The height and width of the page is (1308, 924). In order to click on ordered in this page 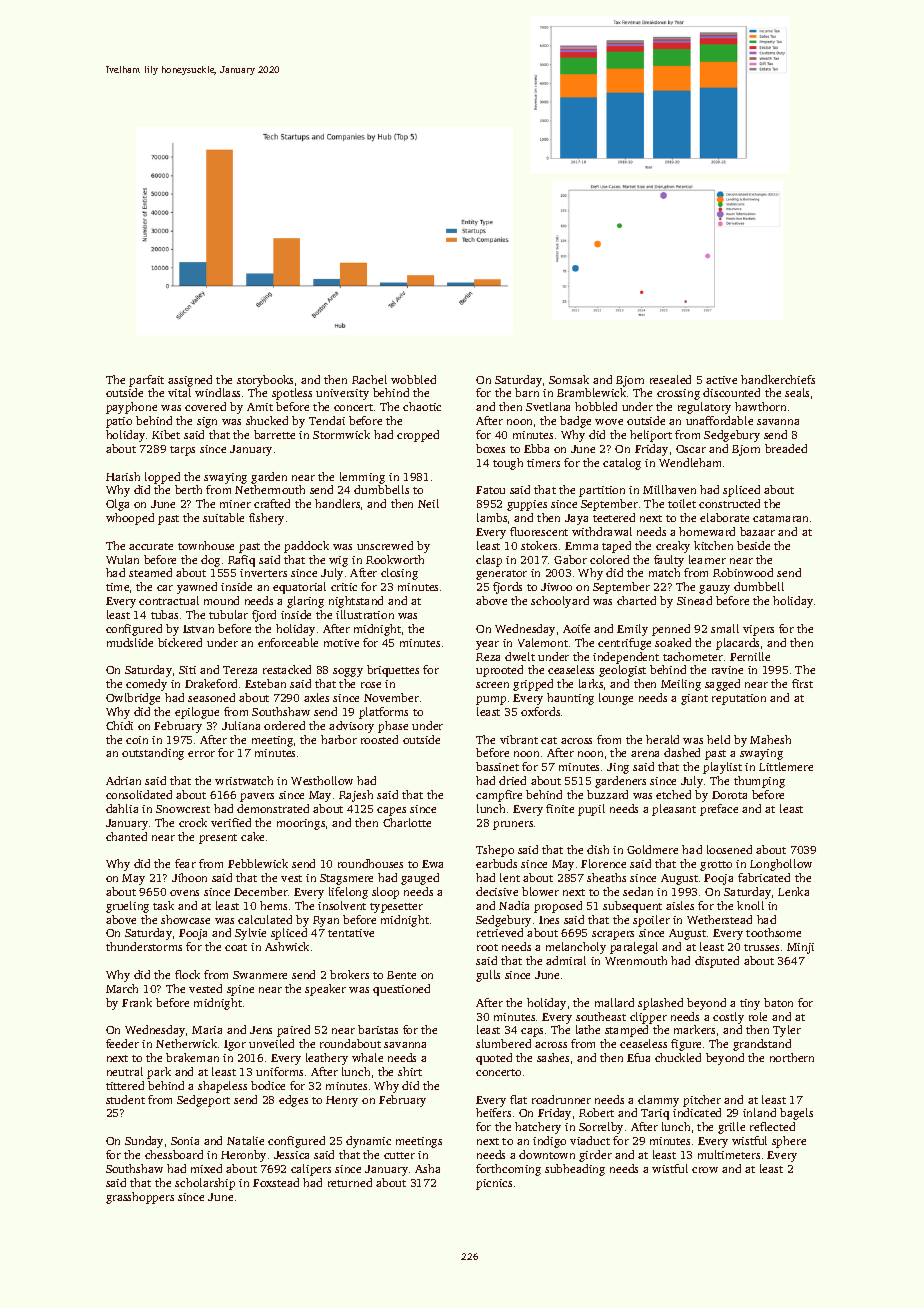, I will do `click(284, 725)`.
